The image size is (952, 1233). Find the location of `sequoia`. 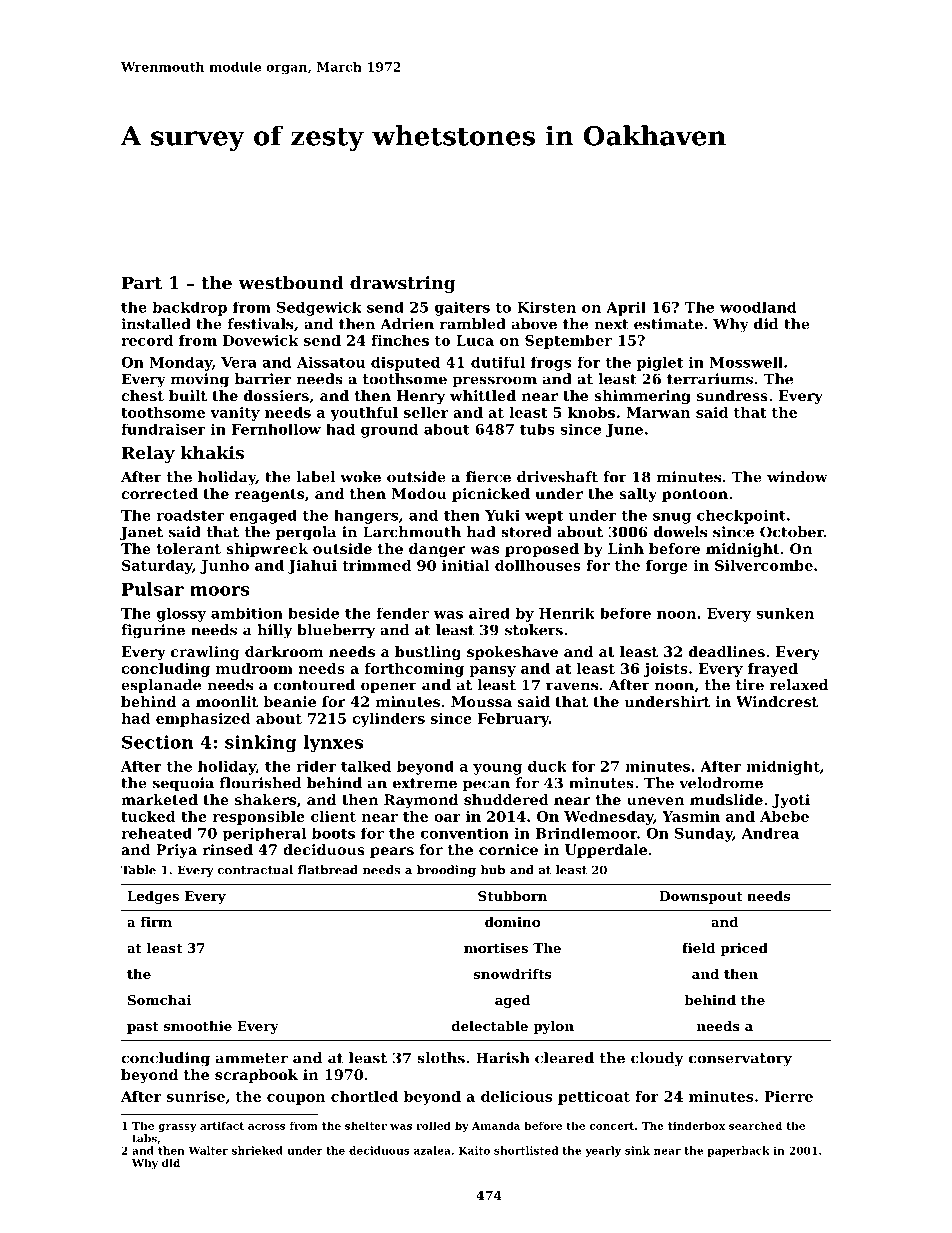

sequoia is located at coordinates (183, 784).
